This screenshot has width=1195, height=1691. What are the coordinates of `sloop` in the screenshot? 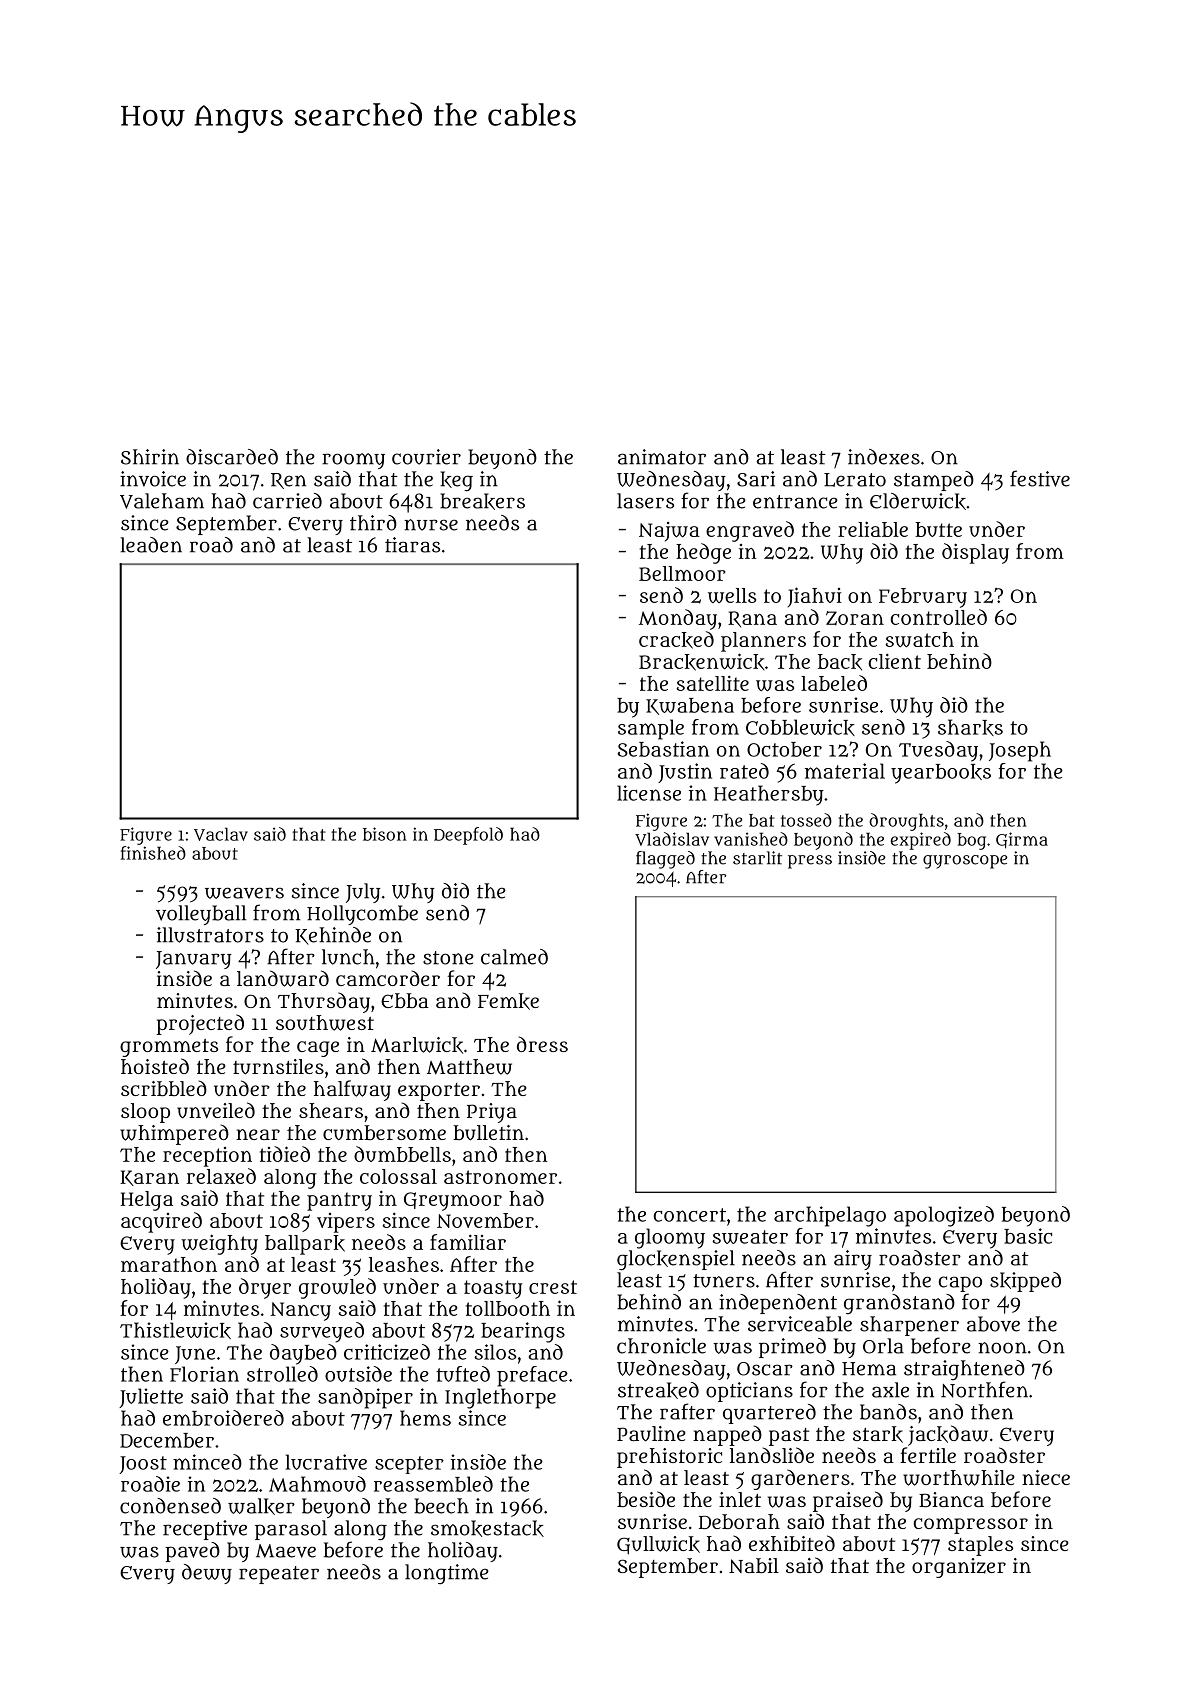 It's located at (145, 1113).
